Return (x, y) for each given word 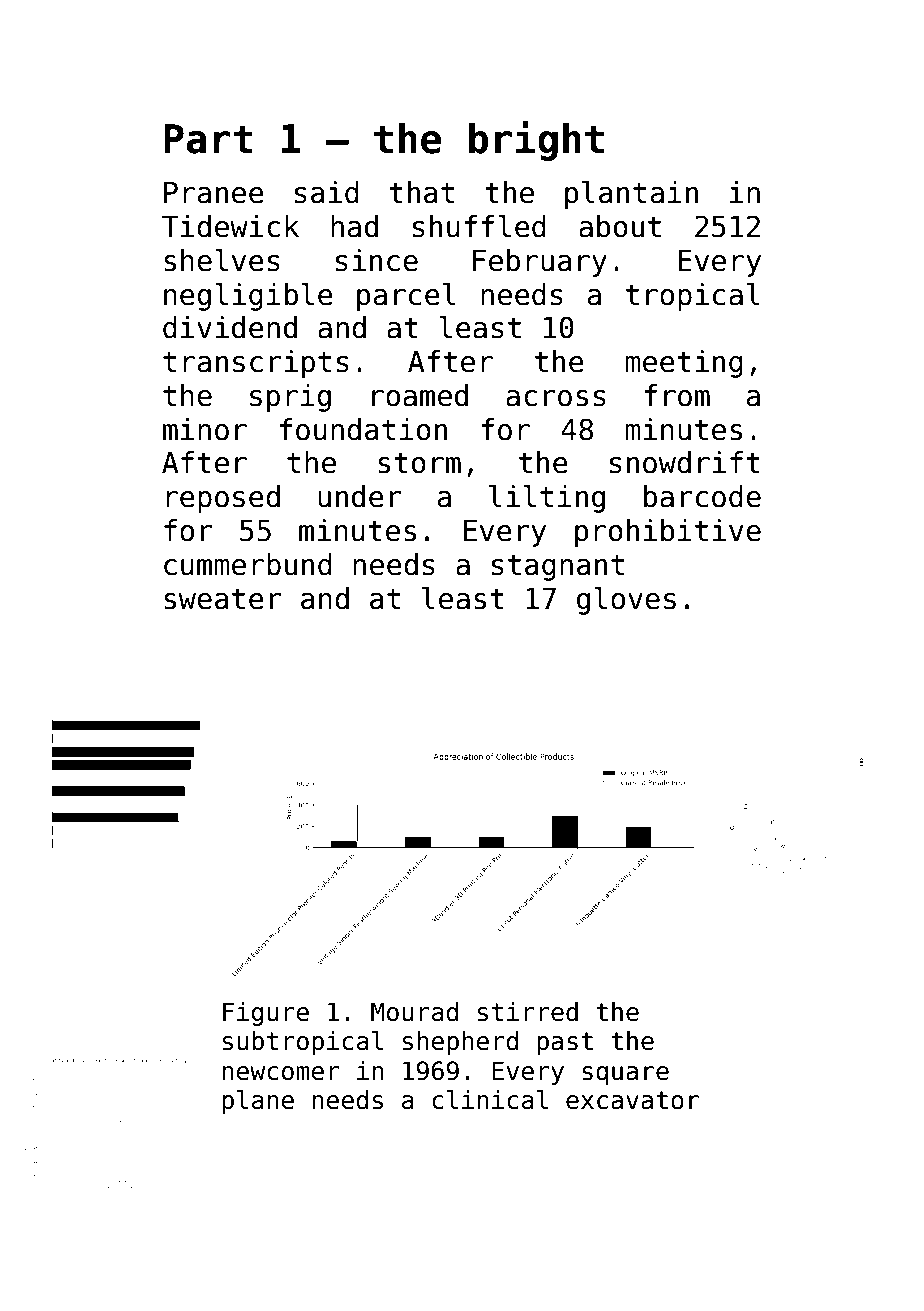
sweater (222, 599)
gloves (626, 601)
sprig (290, 398)
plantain (631, 195)
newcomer (281, 1073)
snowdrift (685, 462)
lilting (547, 499)
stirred (528, 1012)
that (421, 192)
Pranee (214, 193)
